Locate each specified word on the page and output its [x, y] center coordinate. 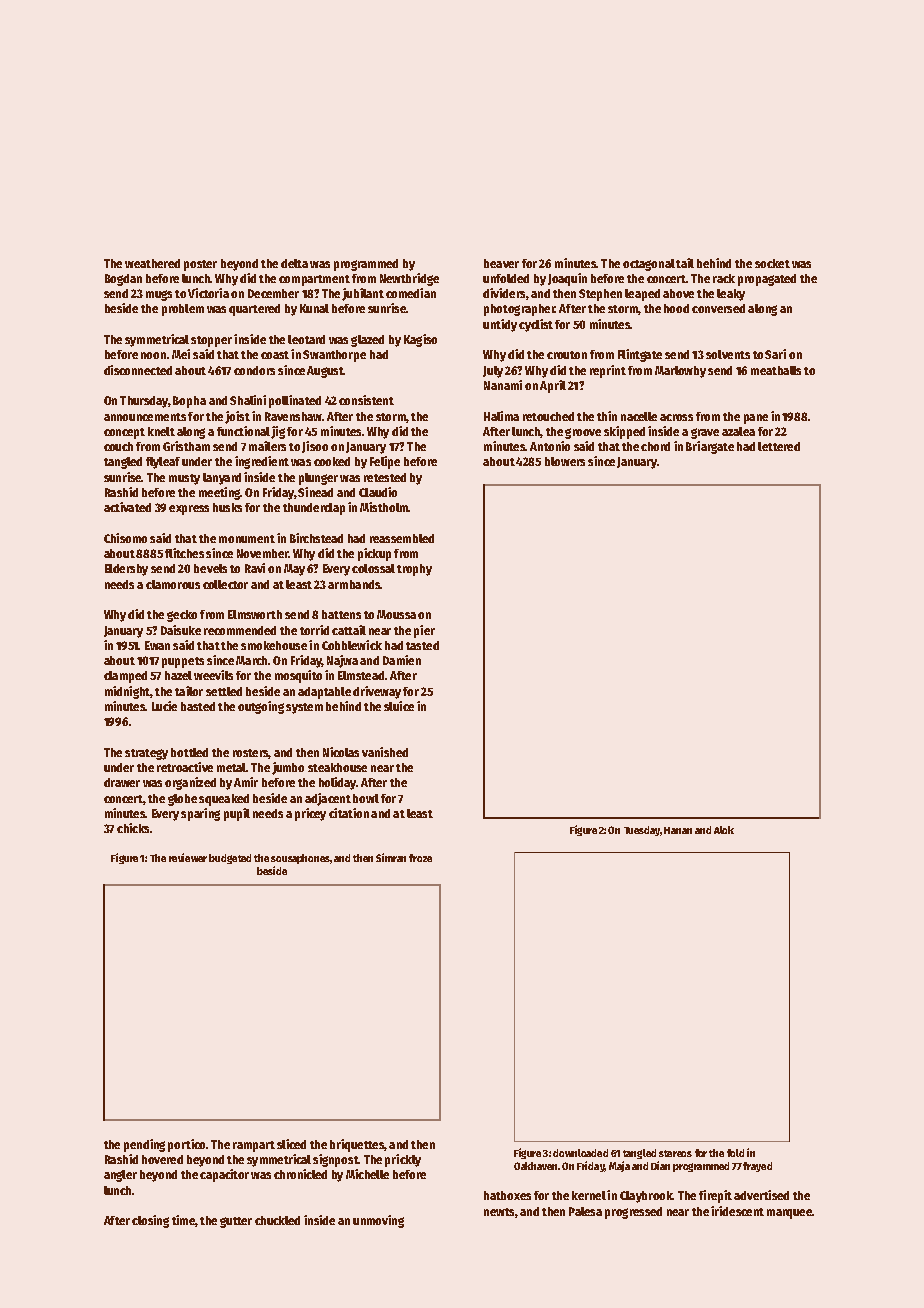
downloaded [580, 1153]
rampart [254, 1146]
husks [227, 507]
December [273, 293]
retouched [548, 416]
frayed [757, 1167]
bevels [210, 568]
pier [424, 631]
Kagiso [420, 340]
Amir [246, 782]
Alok [724, 830]
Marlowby [680, 372]
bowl [366, 798]
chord [655, 446]
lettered [779, 446]
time [183, 1220]
